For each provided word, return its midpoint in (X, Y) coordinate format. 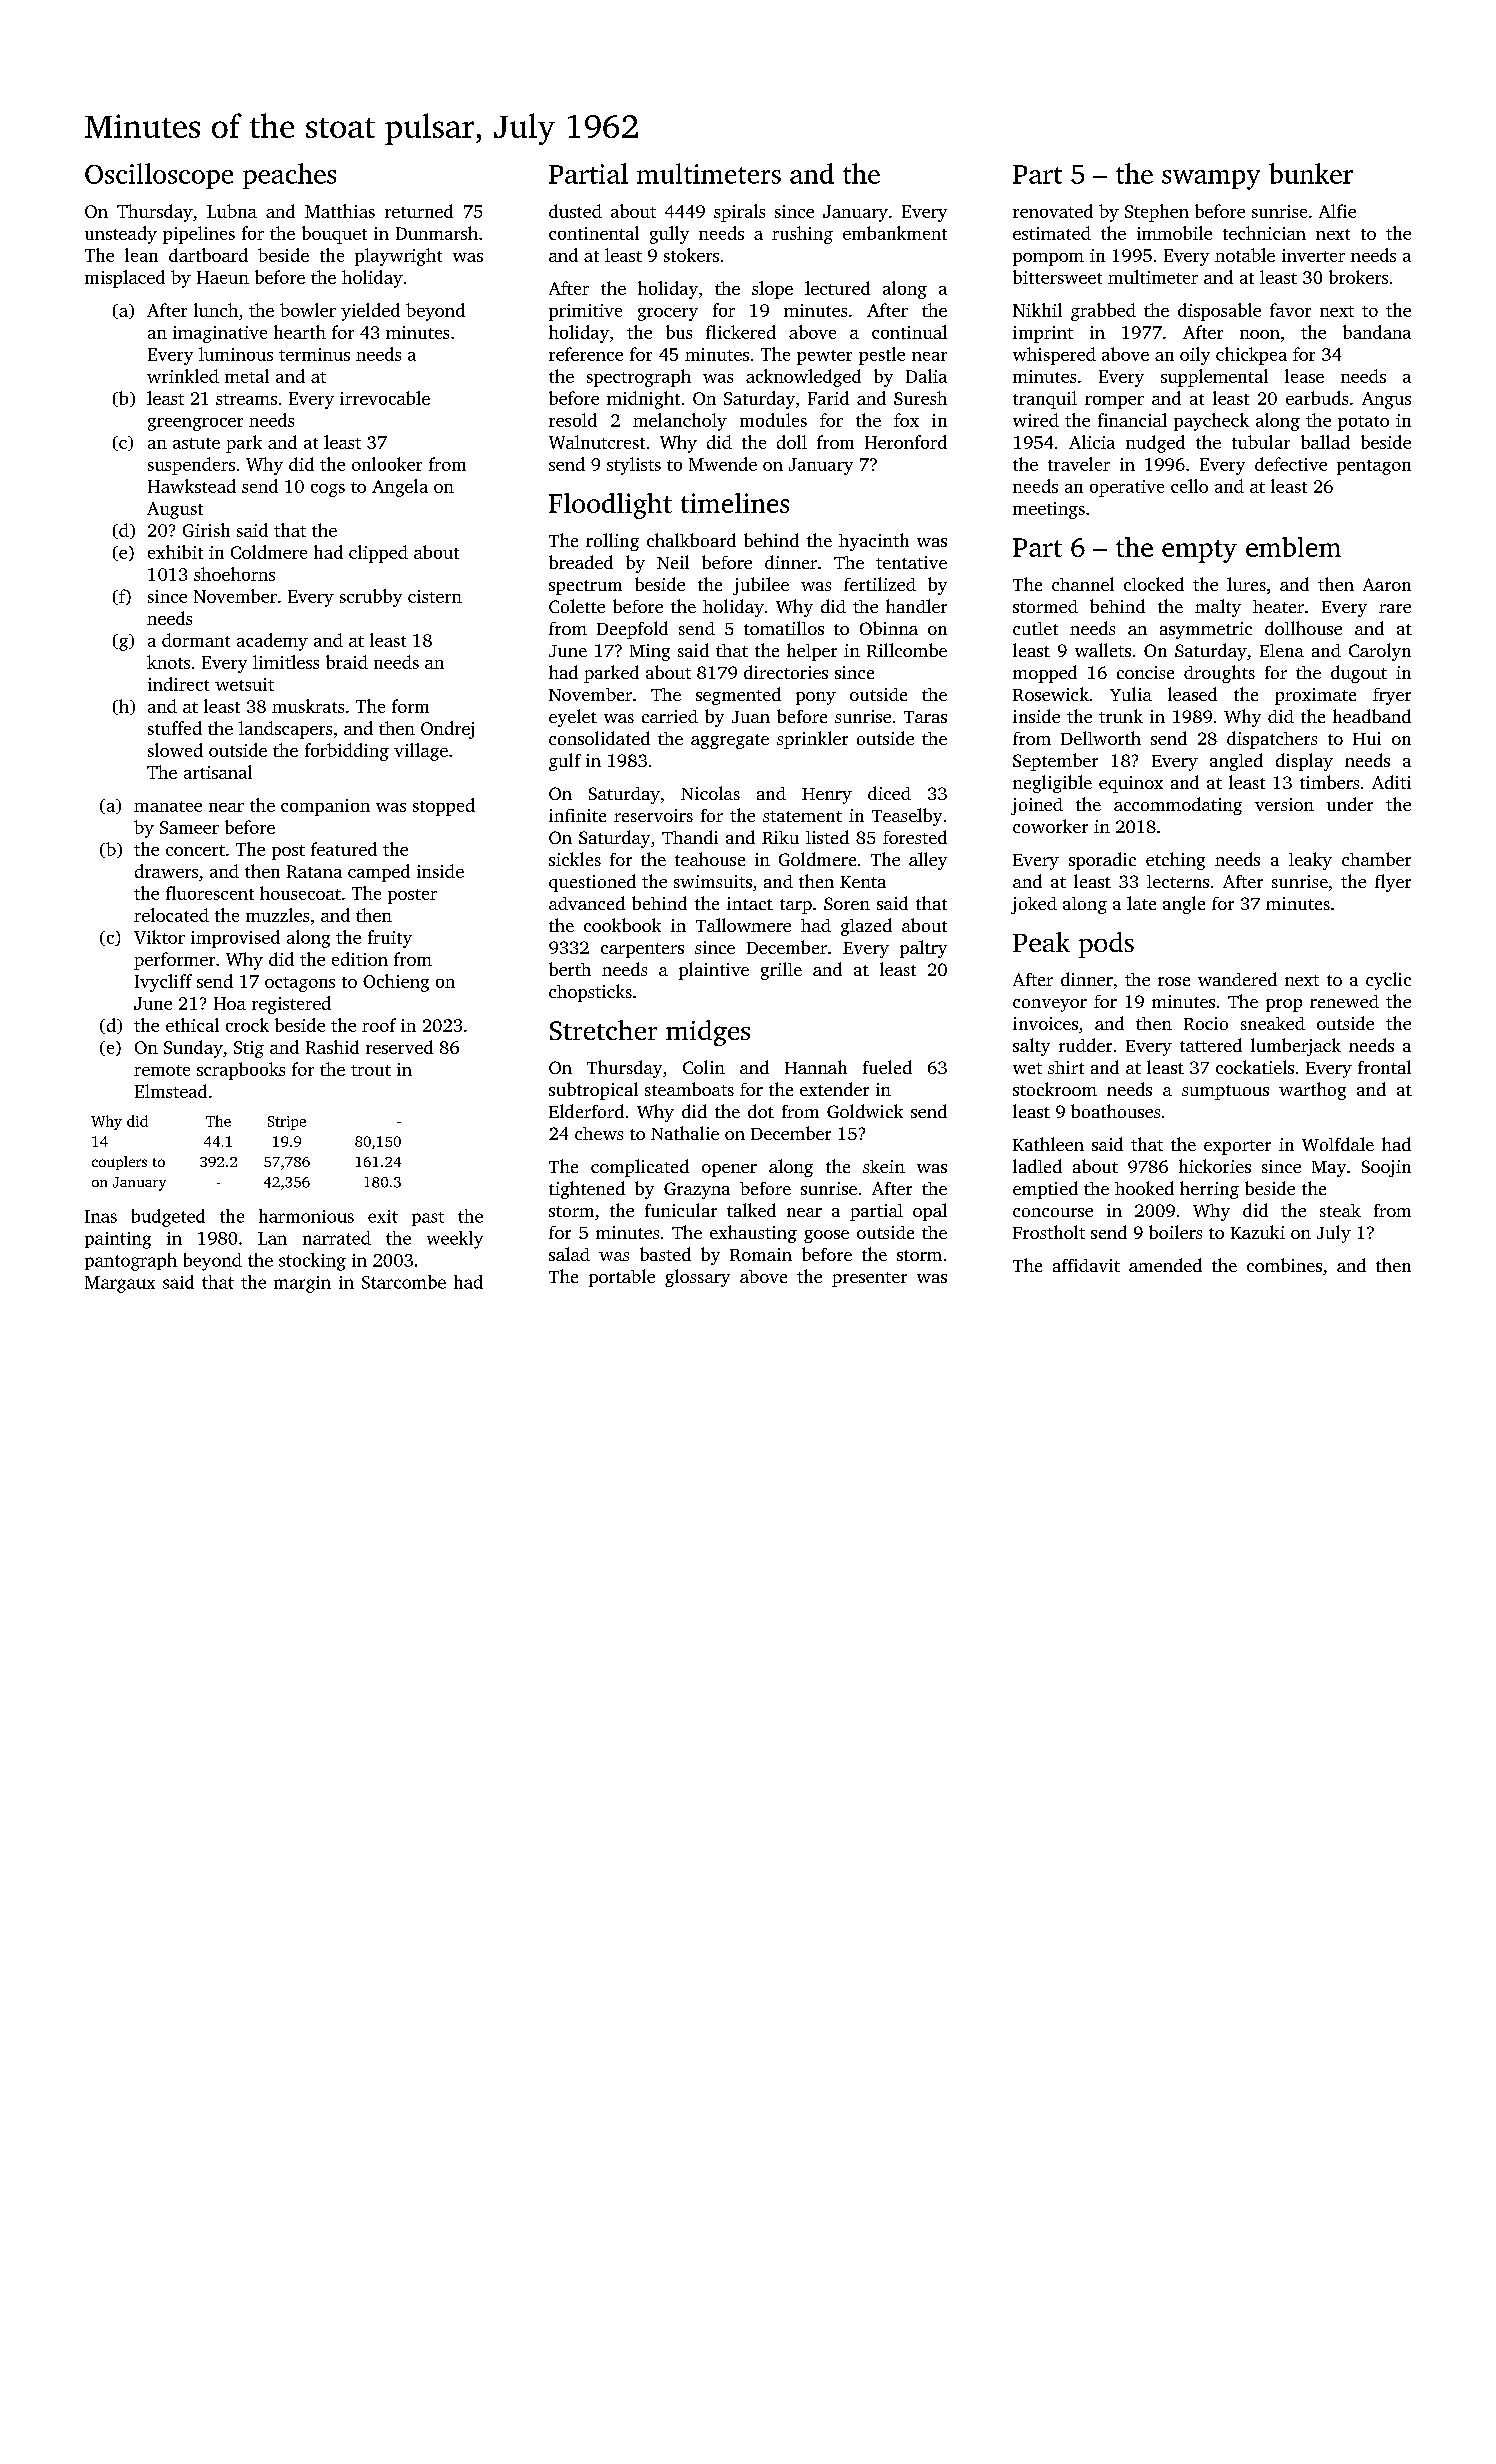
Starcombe (404, 1282)
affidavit (1086, 1265)
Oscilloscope (159, 176)
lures (1246, 584)
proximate (1315, 696)
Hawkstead (192, 486)
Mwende (723, 464)
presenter (869, 1279)
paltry (923, 949)
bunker (1311, 173)
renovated (1053, 211)
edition (360, 959)
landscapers (285, 730)
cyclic (1388, 981)
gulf (565, 762)
